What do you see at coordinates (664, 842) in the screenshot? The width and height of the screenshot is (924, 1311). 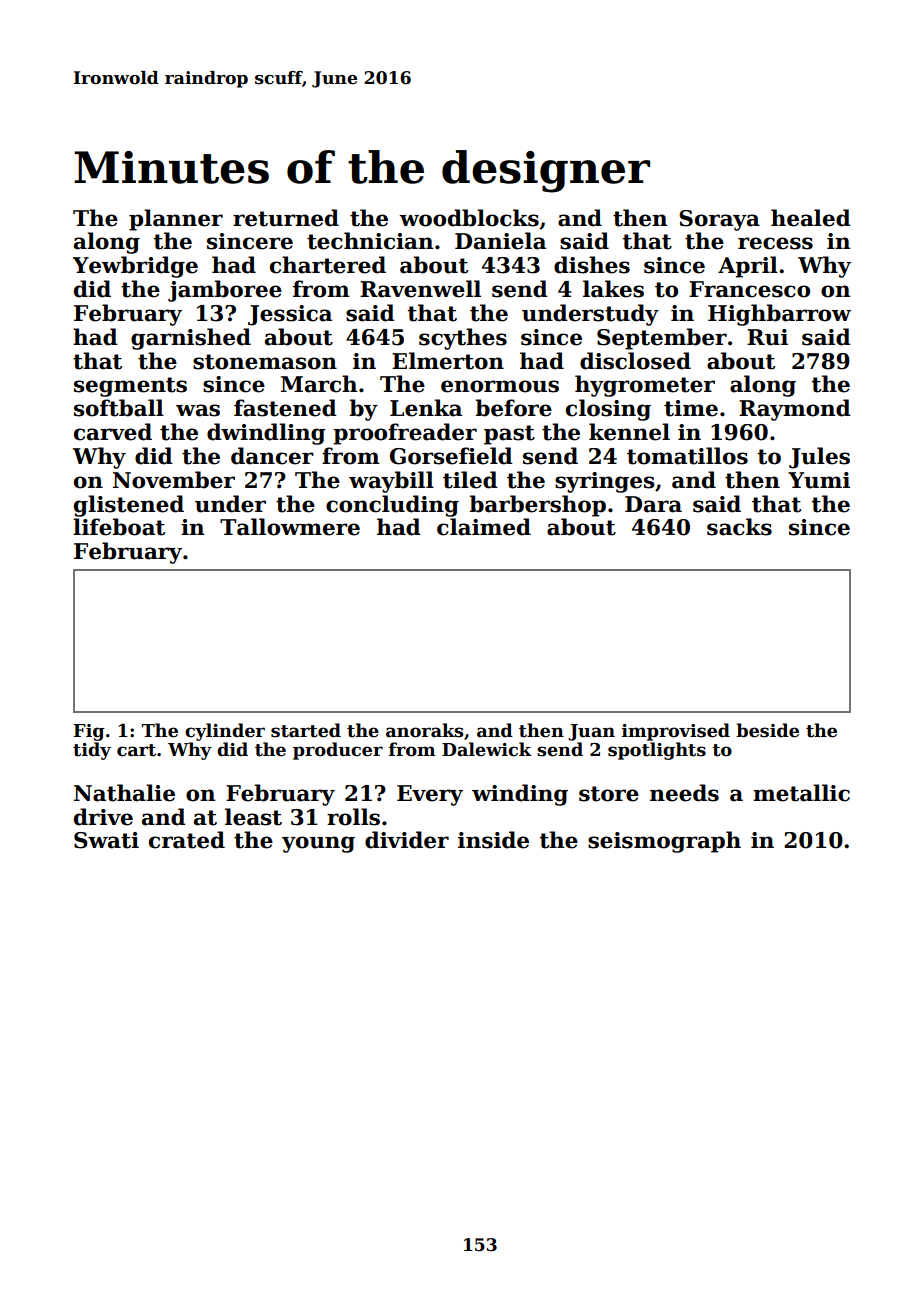 I see `seismograph` at bounding box center [664, 842].
